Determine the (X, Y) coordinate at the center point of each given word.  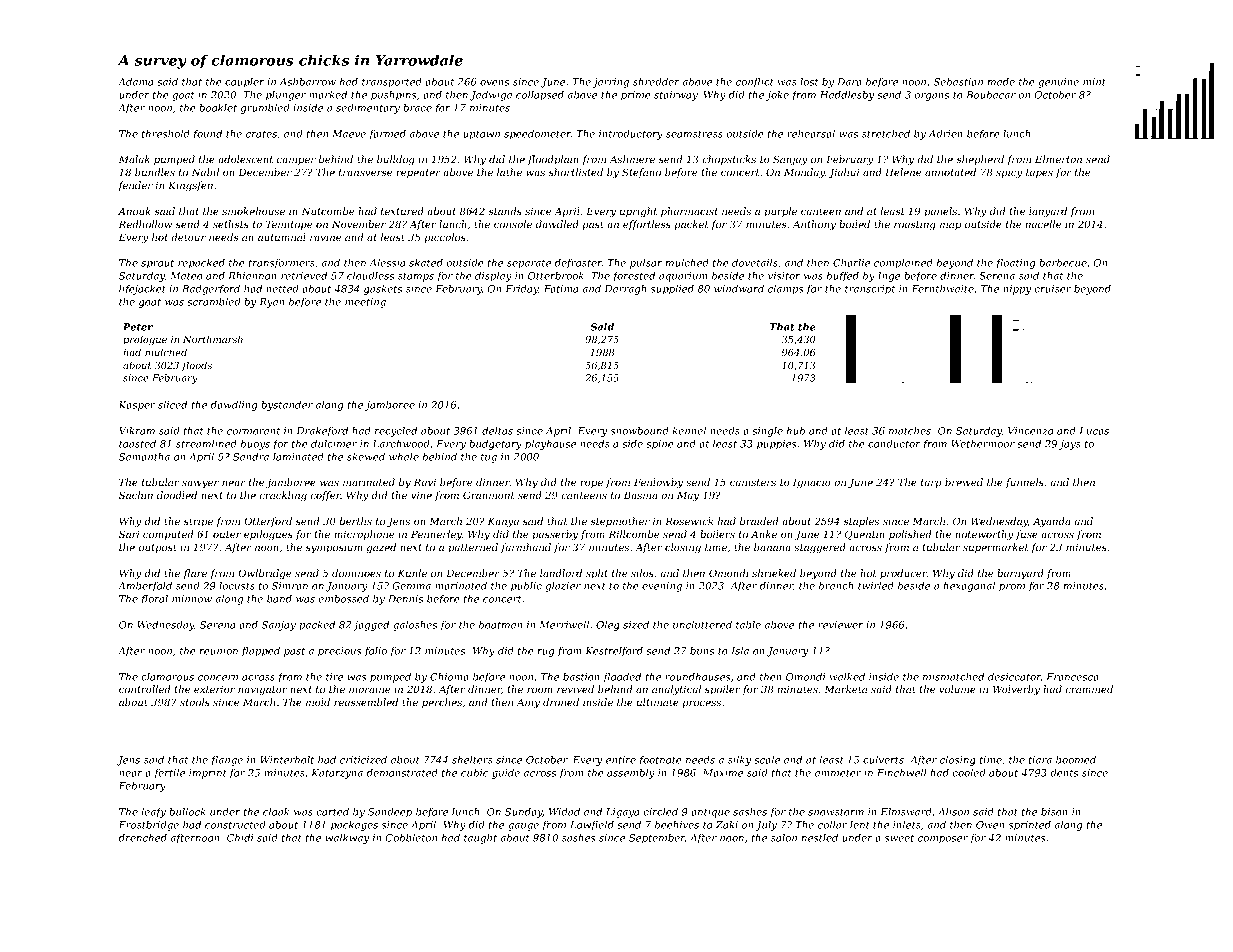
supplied (672, 290)
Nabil (205, 172)
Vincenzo (1031, 431)
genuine (1058, 83)
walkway (347, 839)
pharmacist (689, 212)
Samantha (144, 457)
